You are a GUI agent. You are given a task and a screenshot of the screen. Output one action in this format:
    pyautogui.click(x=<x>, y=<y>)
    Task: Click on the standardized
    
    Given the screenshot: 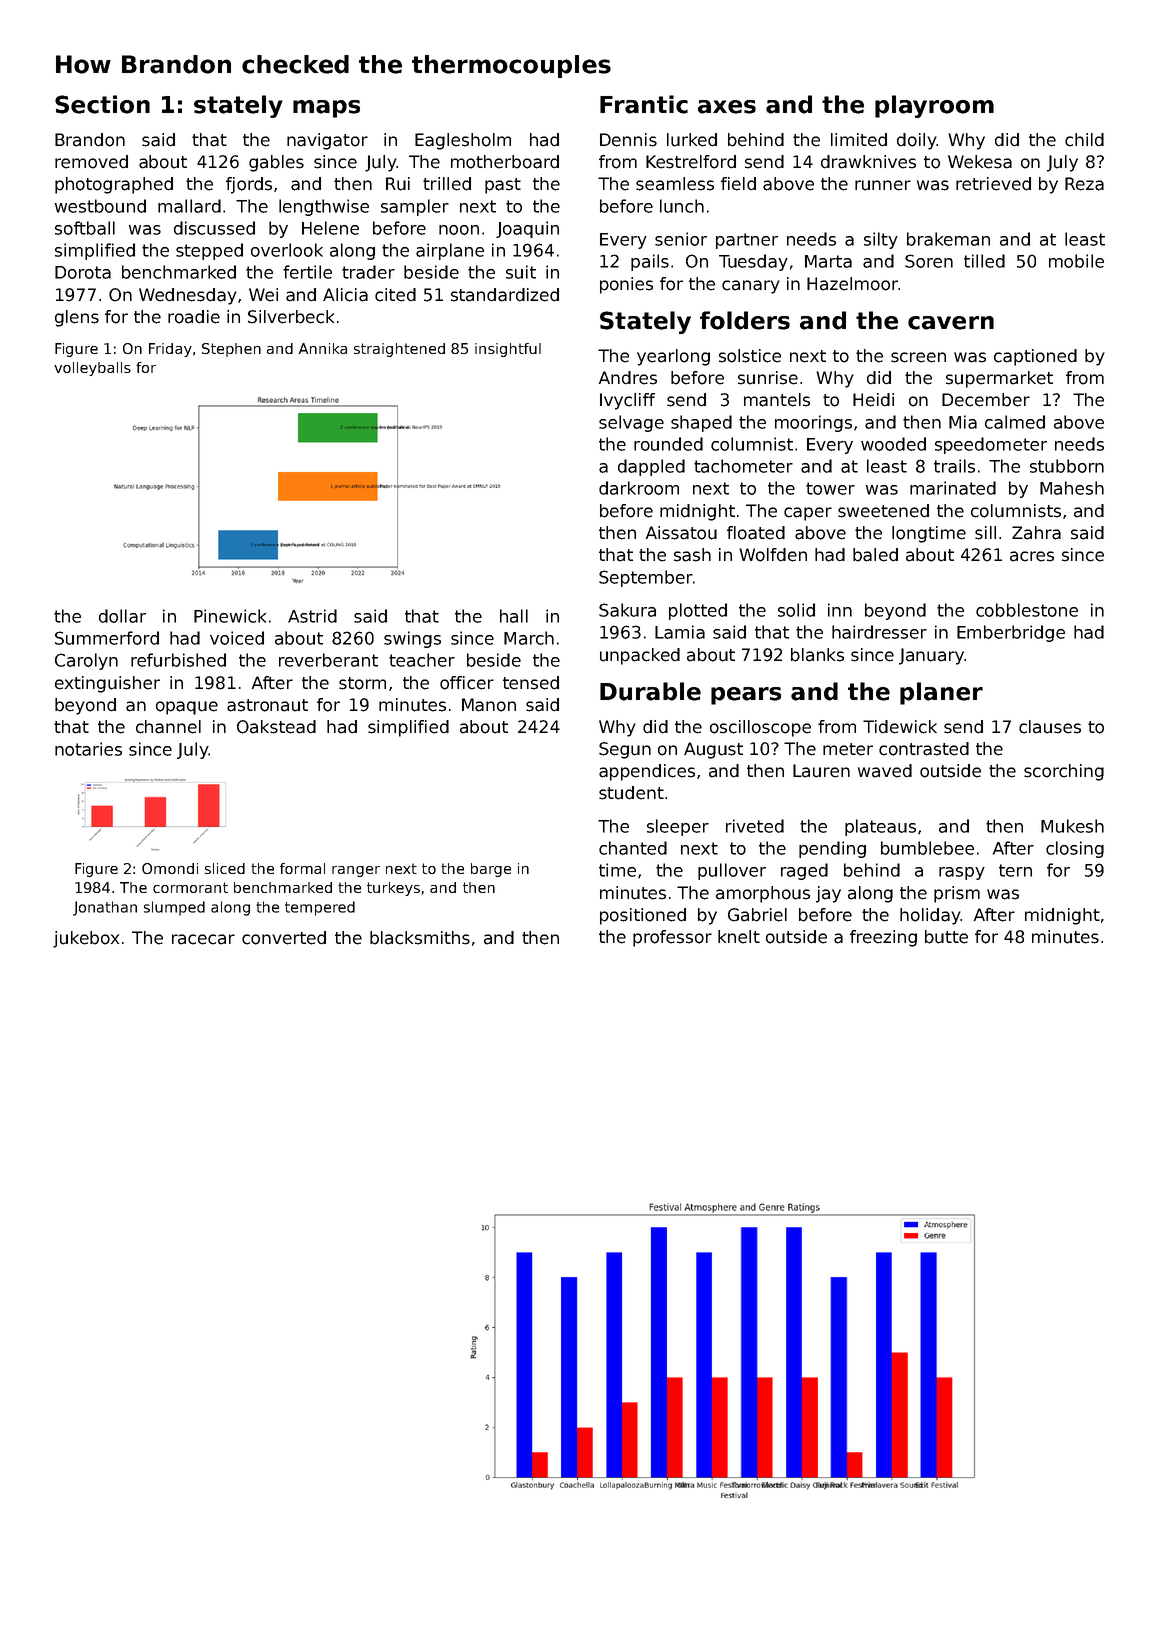 What is the action you would take?
    pyautogui.click(x=505, y=295)
